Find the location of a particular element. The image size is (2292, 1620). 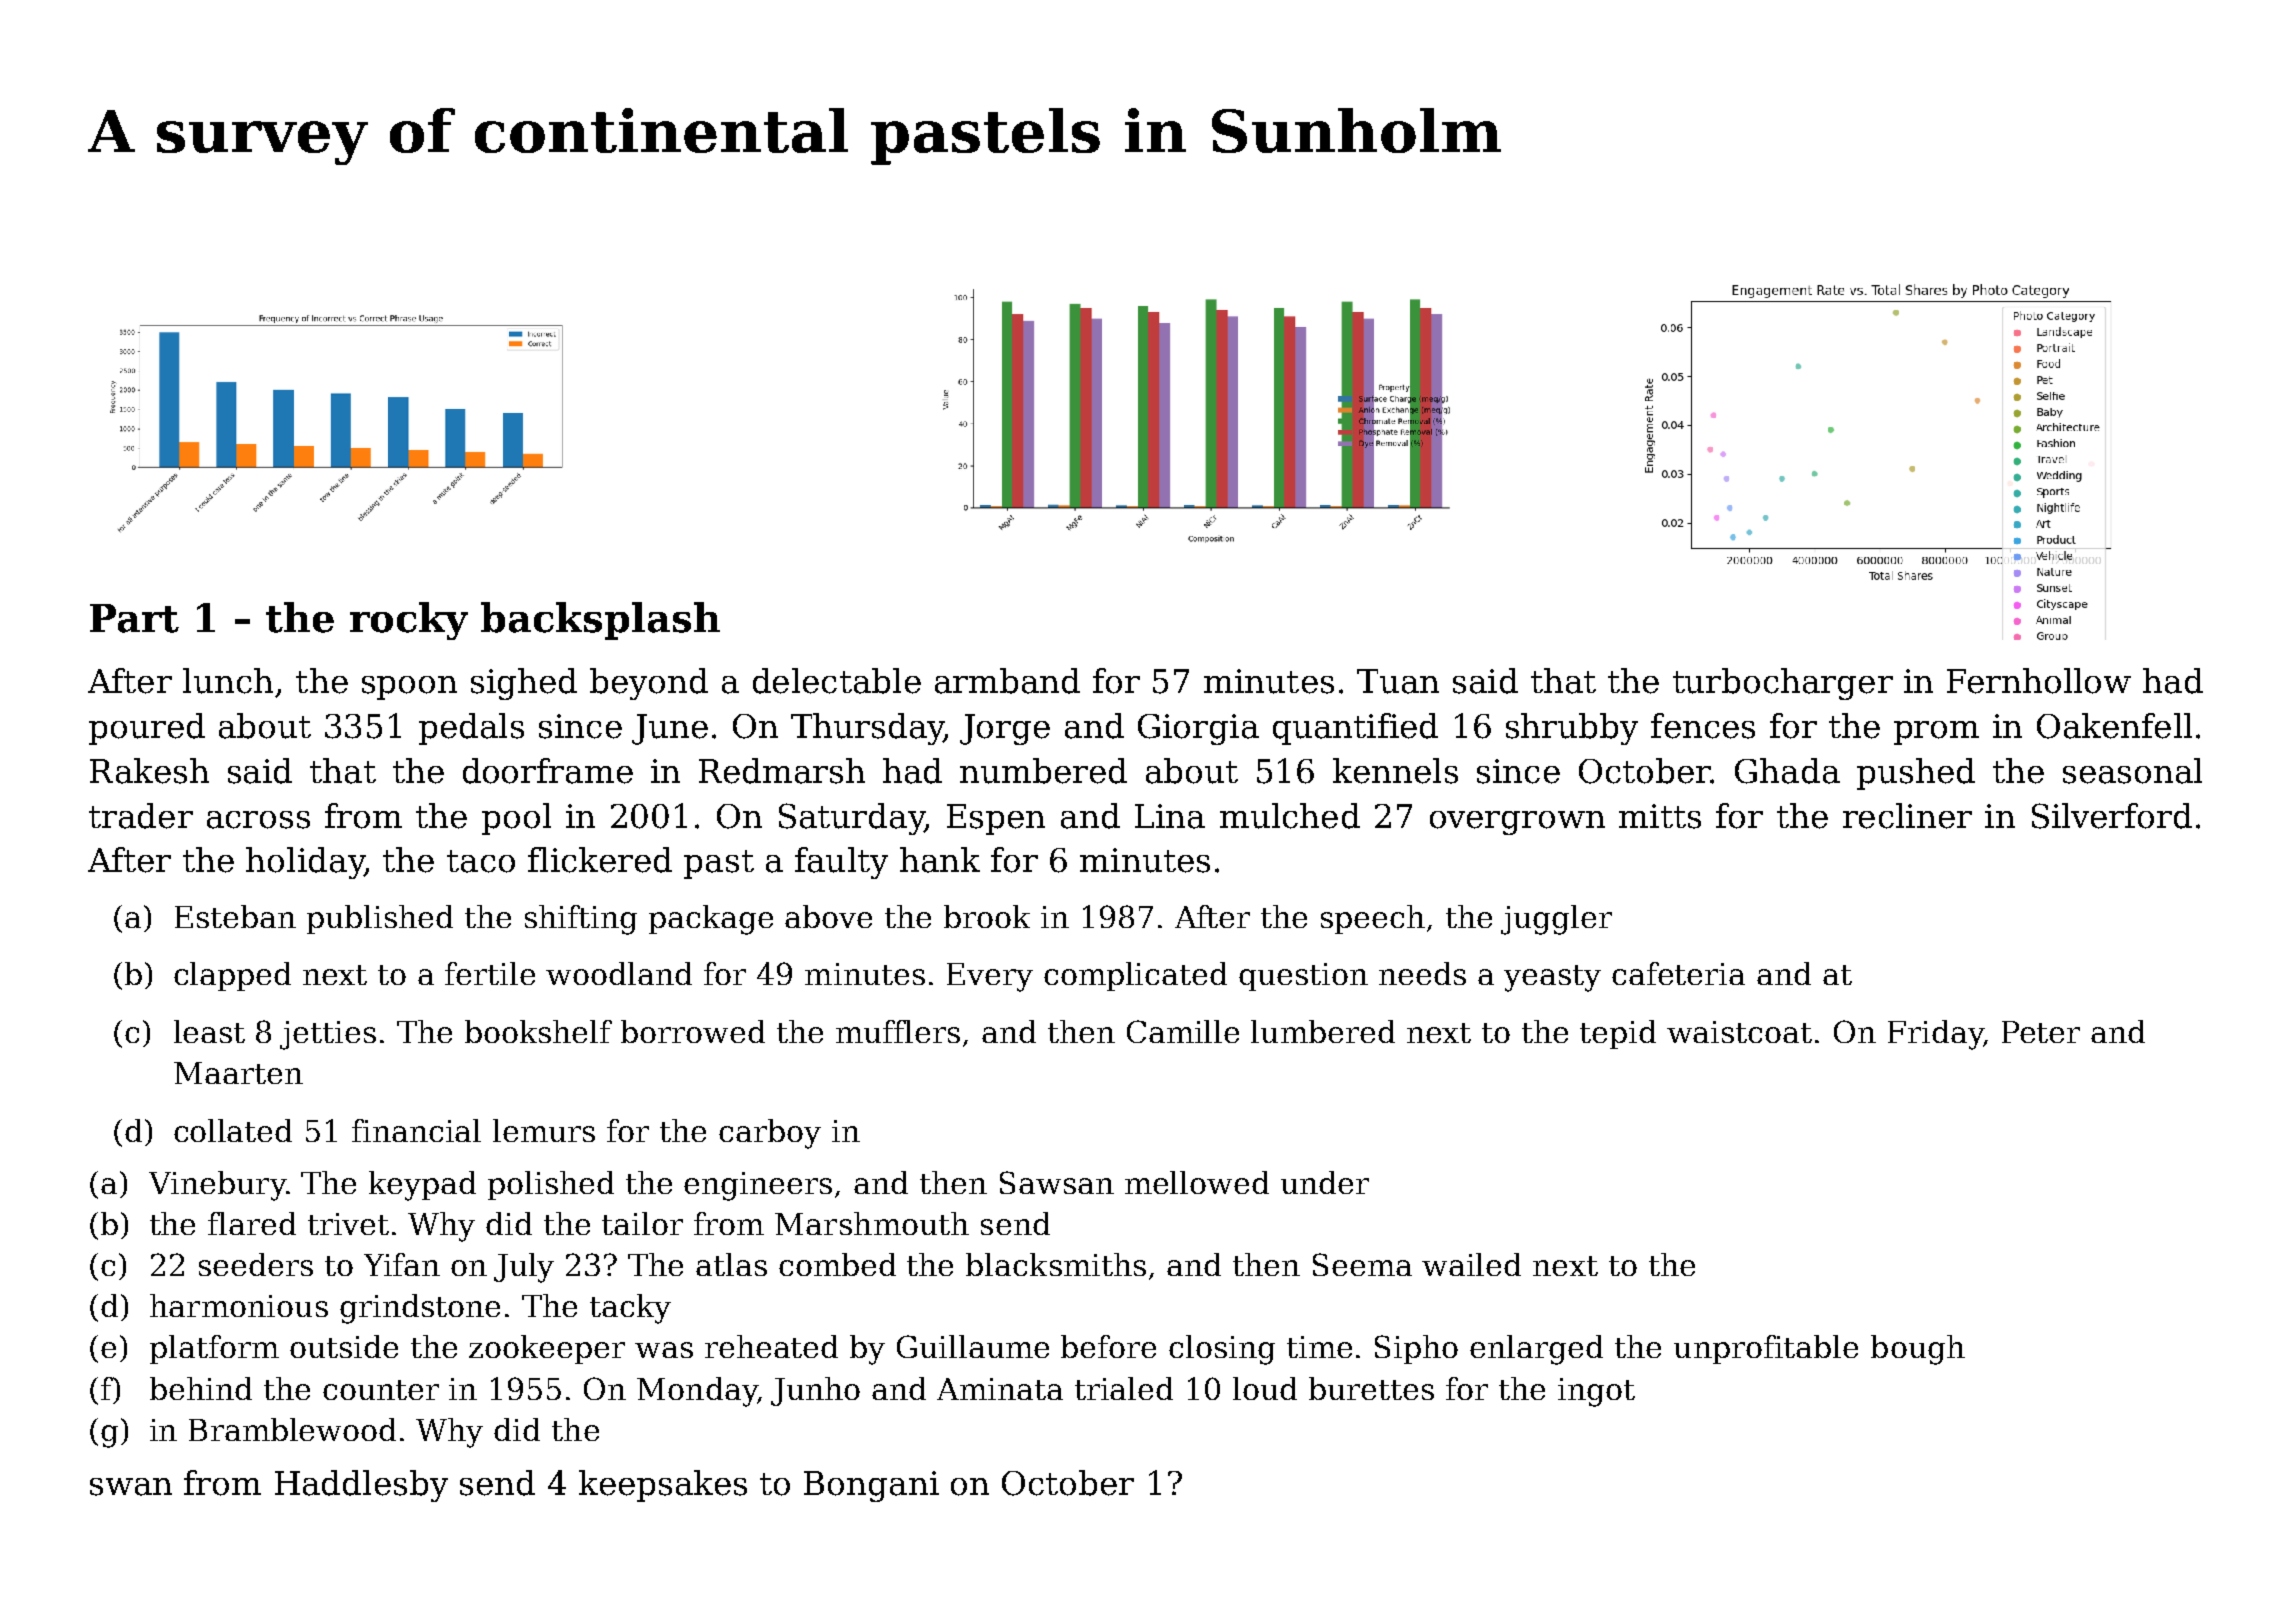

Bongani is located at coordinates (871, 1486).
